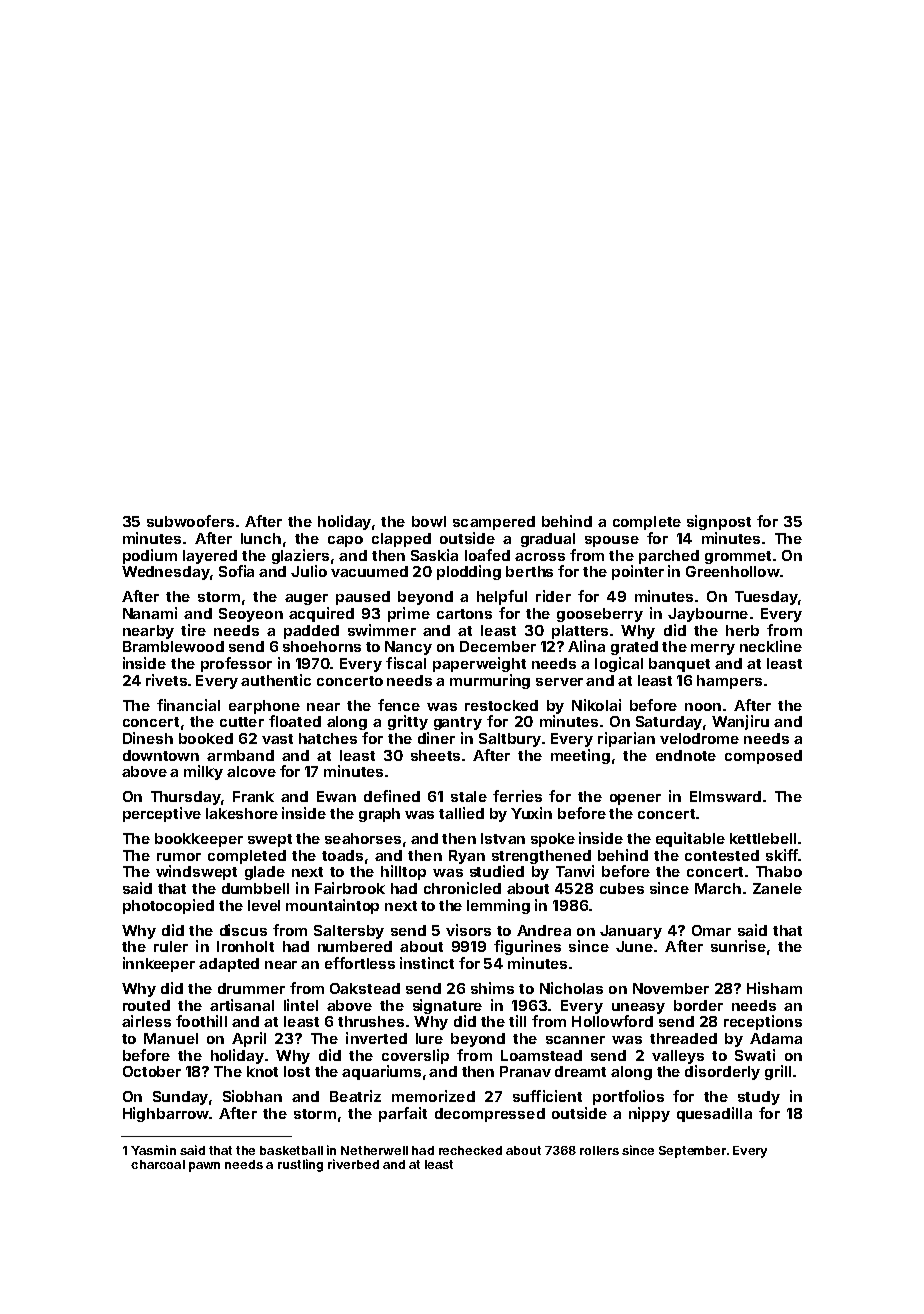  Describe the element at coordinates (490, 681) in the screenshot. I see `murmuring` at that location.
